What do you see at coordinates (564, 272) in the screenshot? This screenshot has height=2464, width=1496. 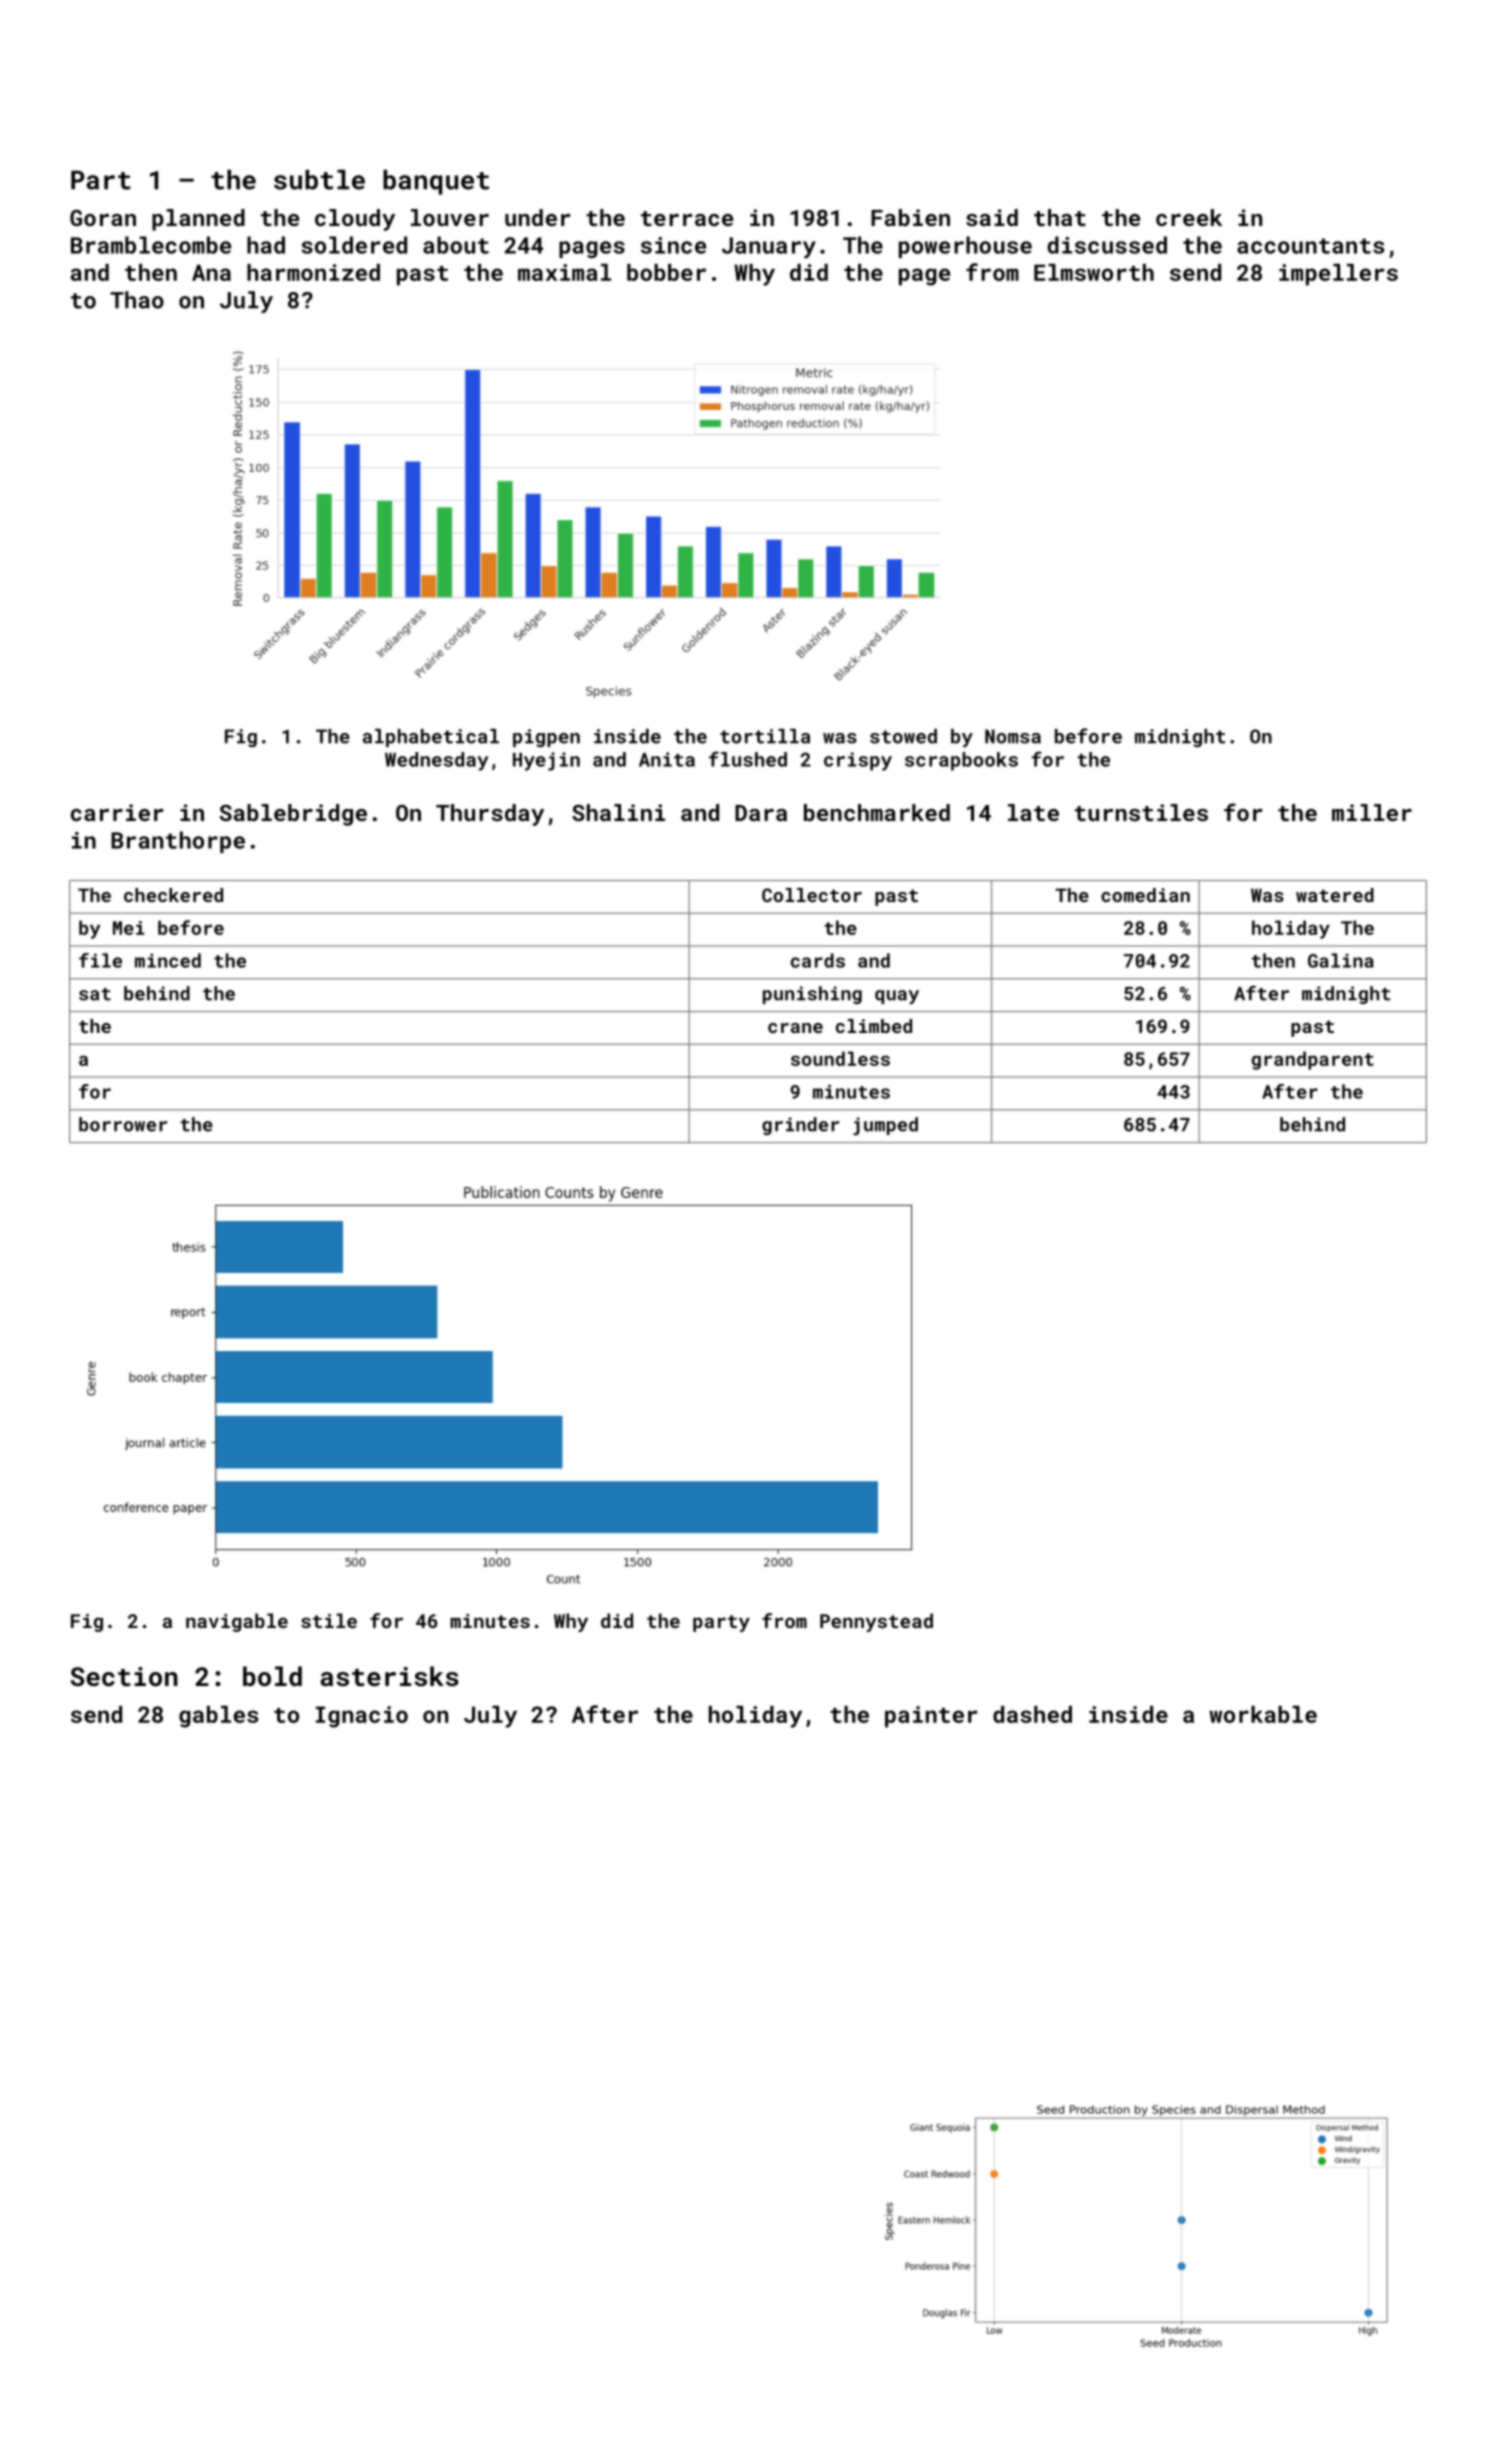 I see `maximal` at bounding box center [564, 272].
